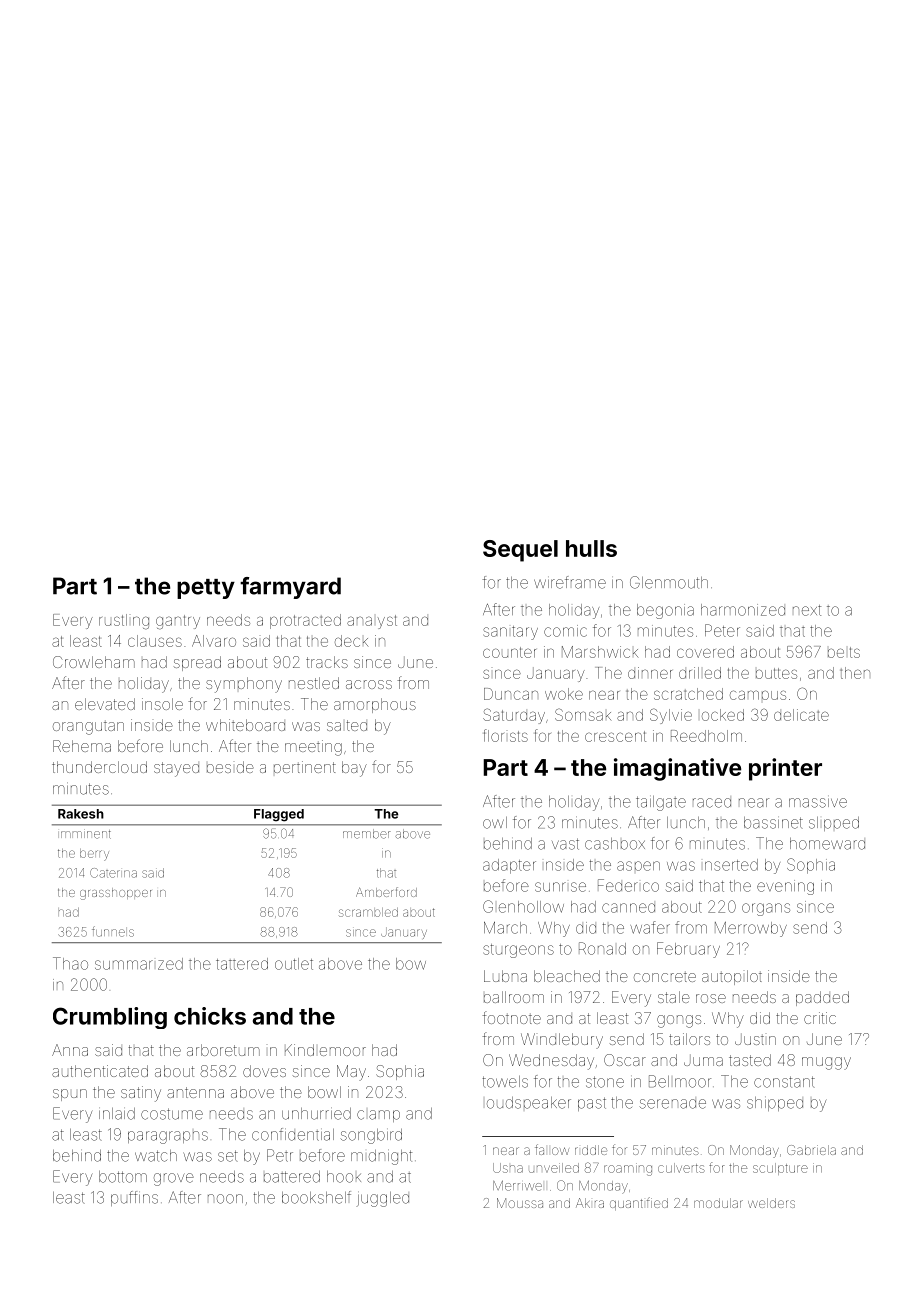  Describe the element at coordinates (591, 548) in the page. I see `hulls` at that location.
